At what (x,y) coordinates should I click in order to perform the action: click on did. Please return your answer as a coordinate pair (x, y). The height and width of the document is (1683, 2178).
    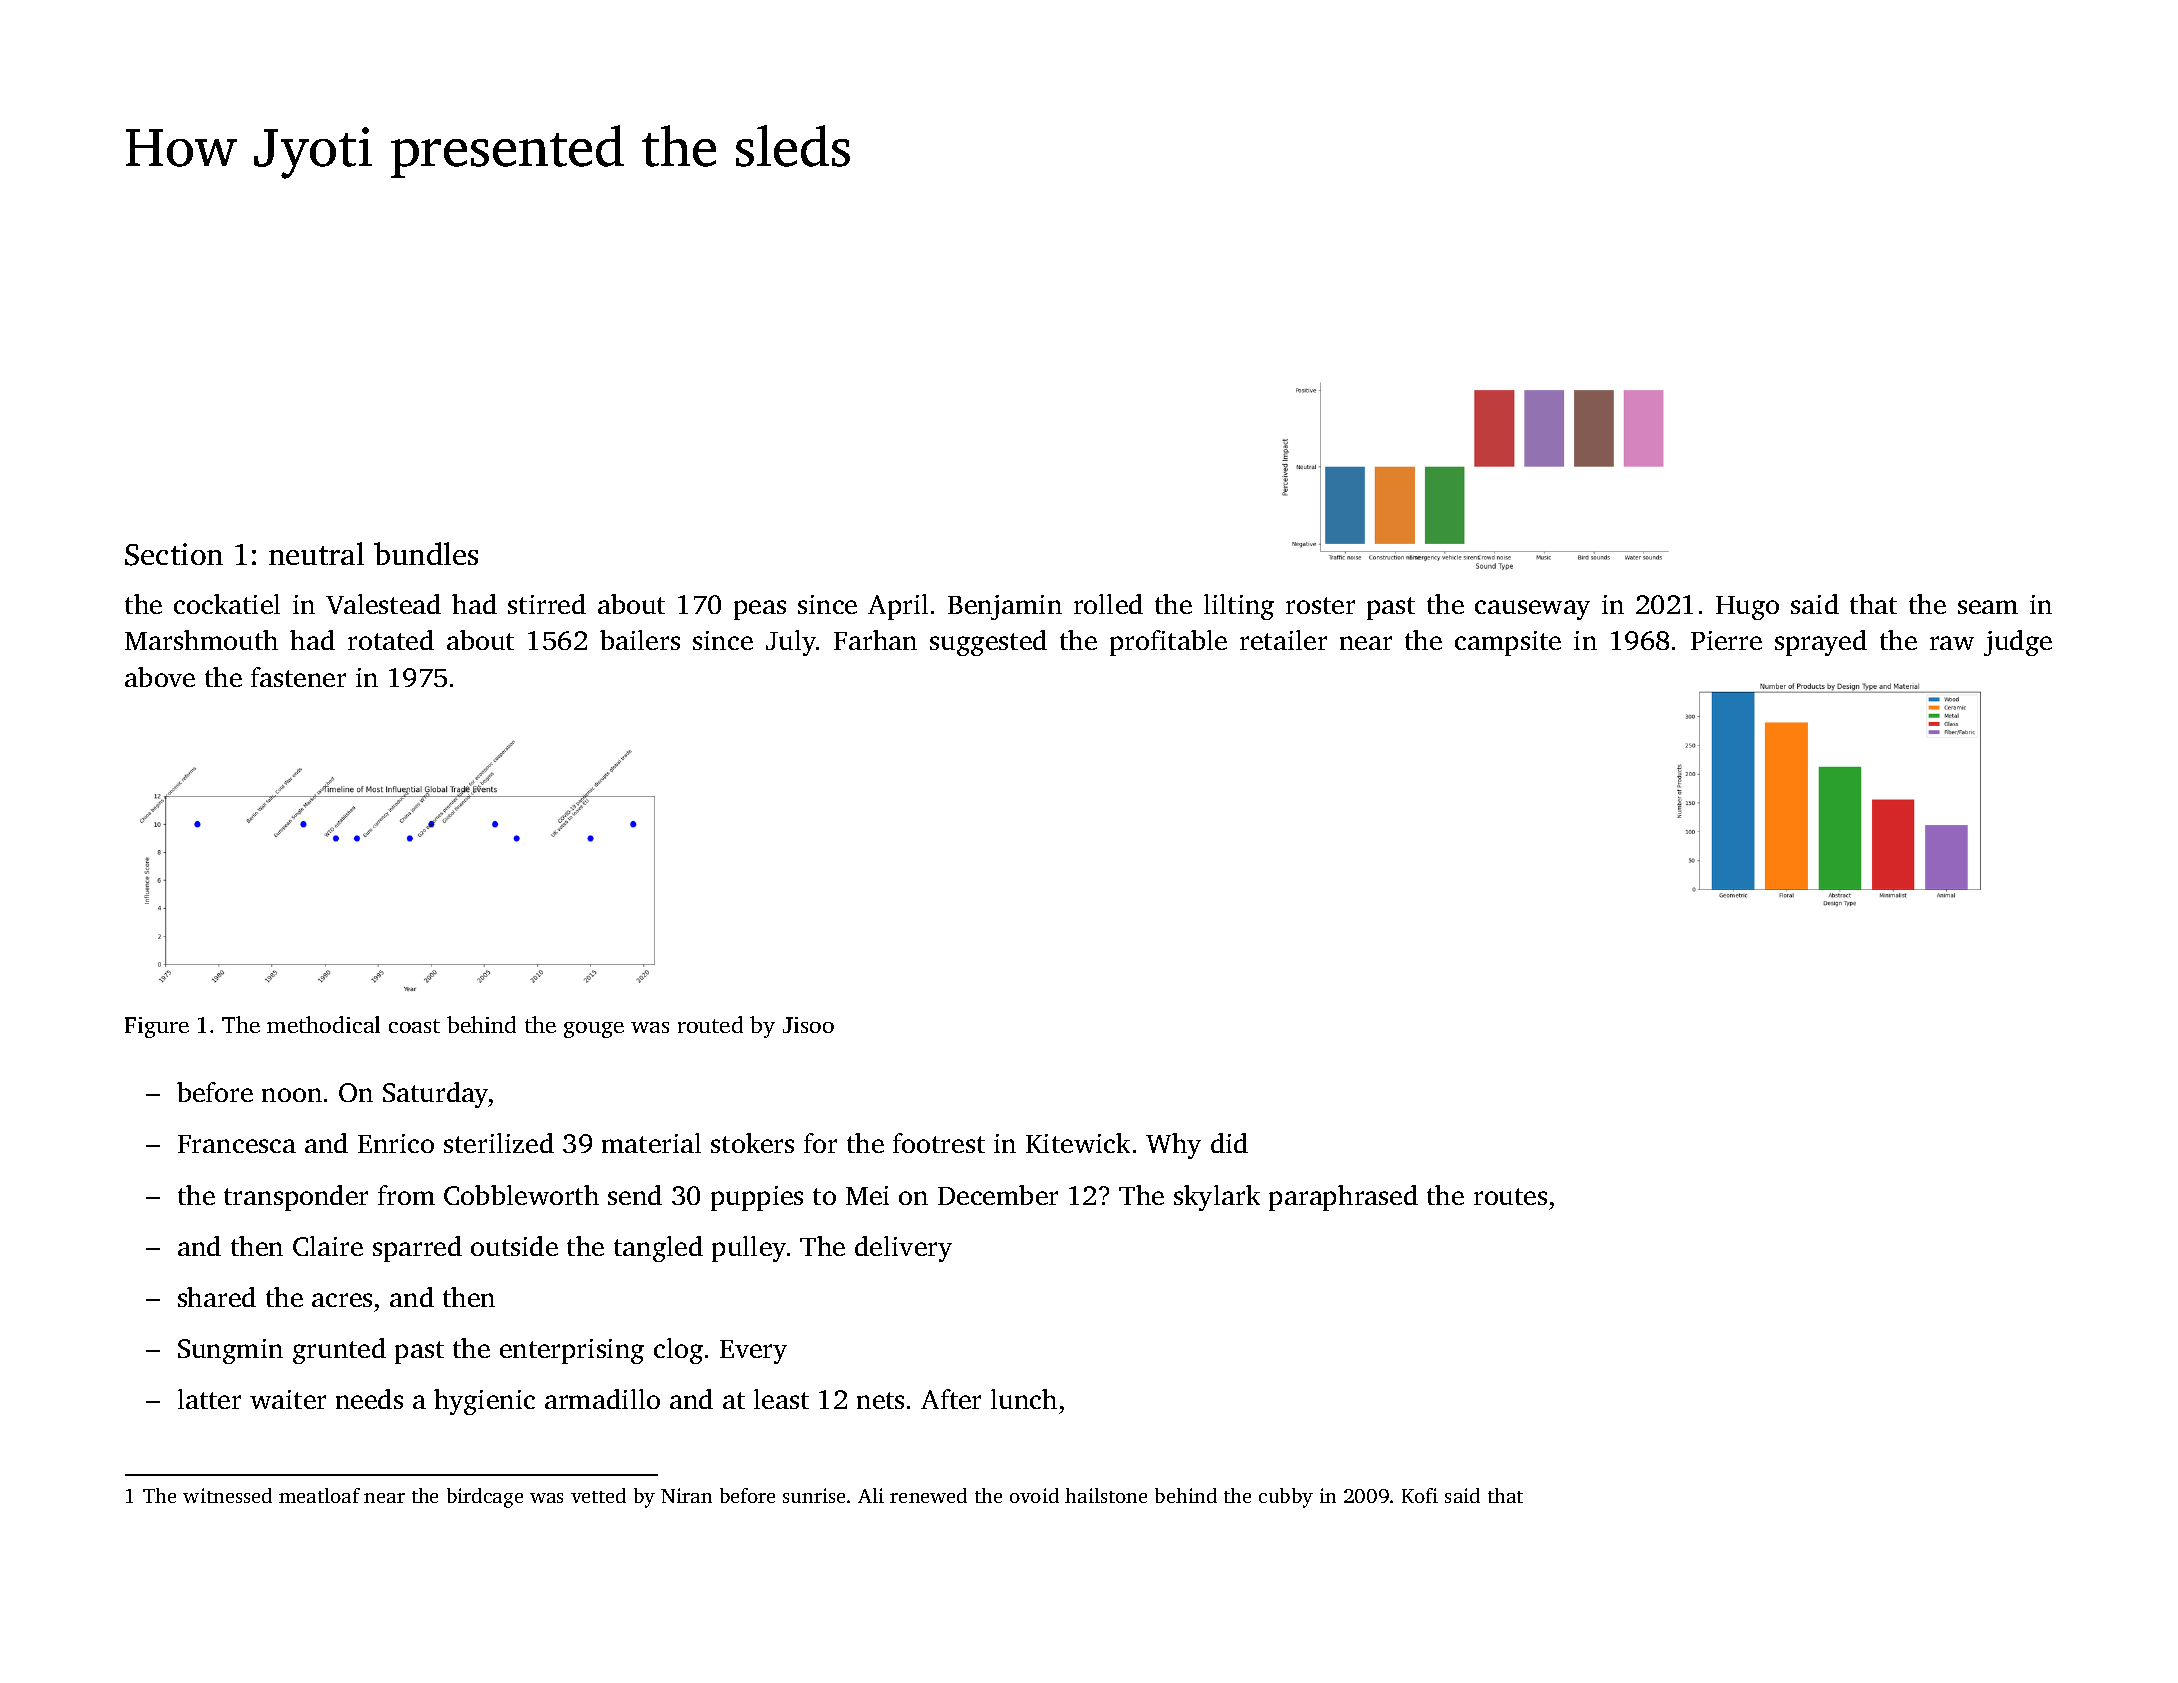
    Looking at the image, I should click on (1229, 1143).
